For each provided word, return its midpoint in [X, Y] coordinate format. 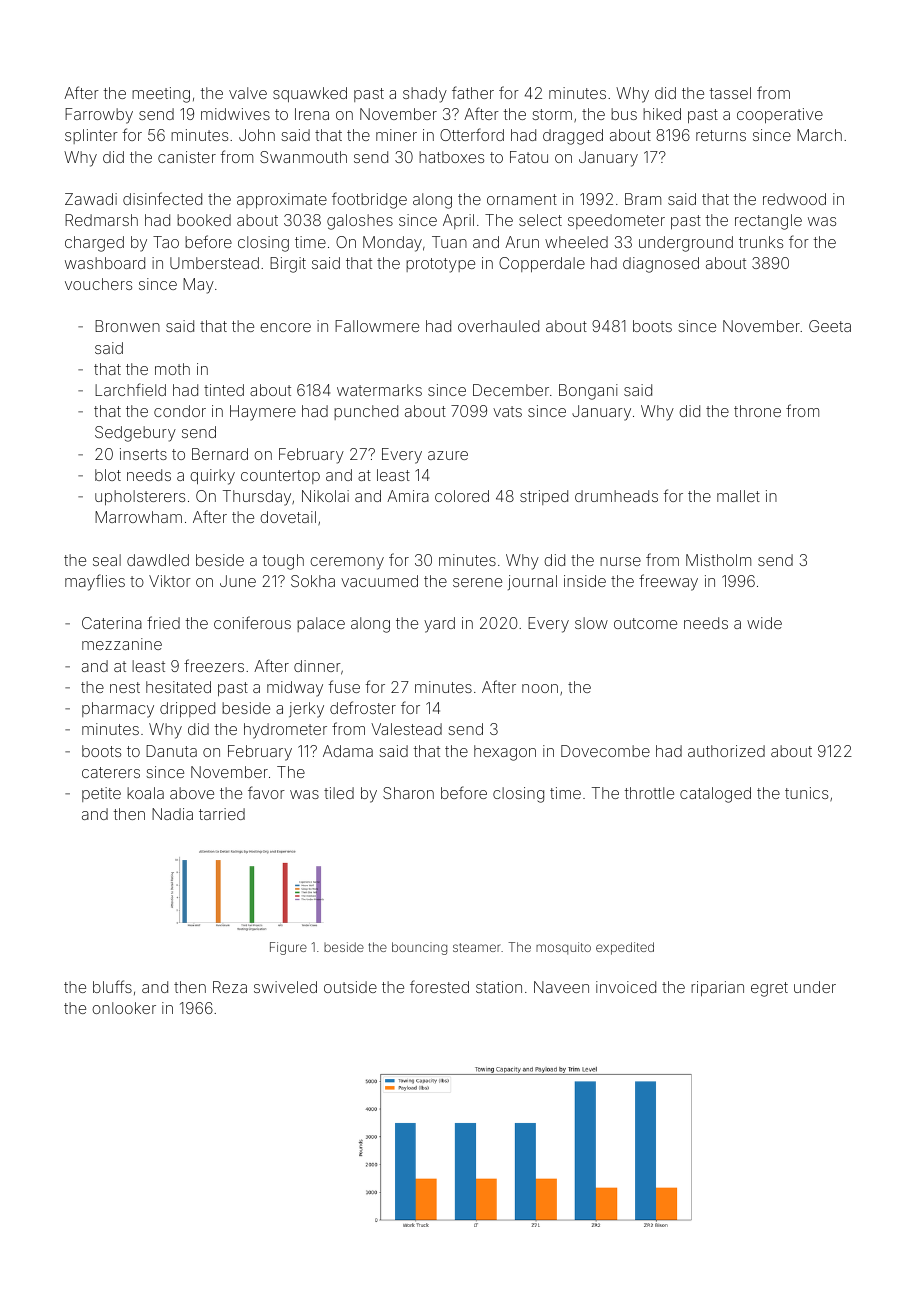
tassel [730, 93]
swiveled [285, 987]
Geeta [830, 326]
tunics [806, 793]
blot [108, 475]
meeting [161, 95]
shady [425, 95]
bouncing [419, 948]
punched [366, 412]
